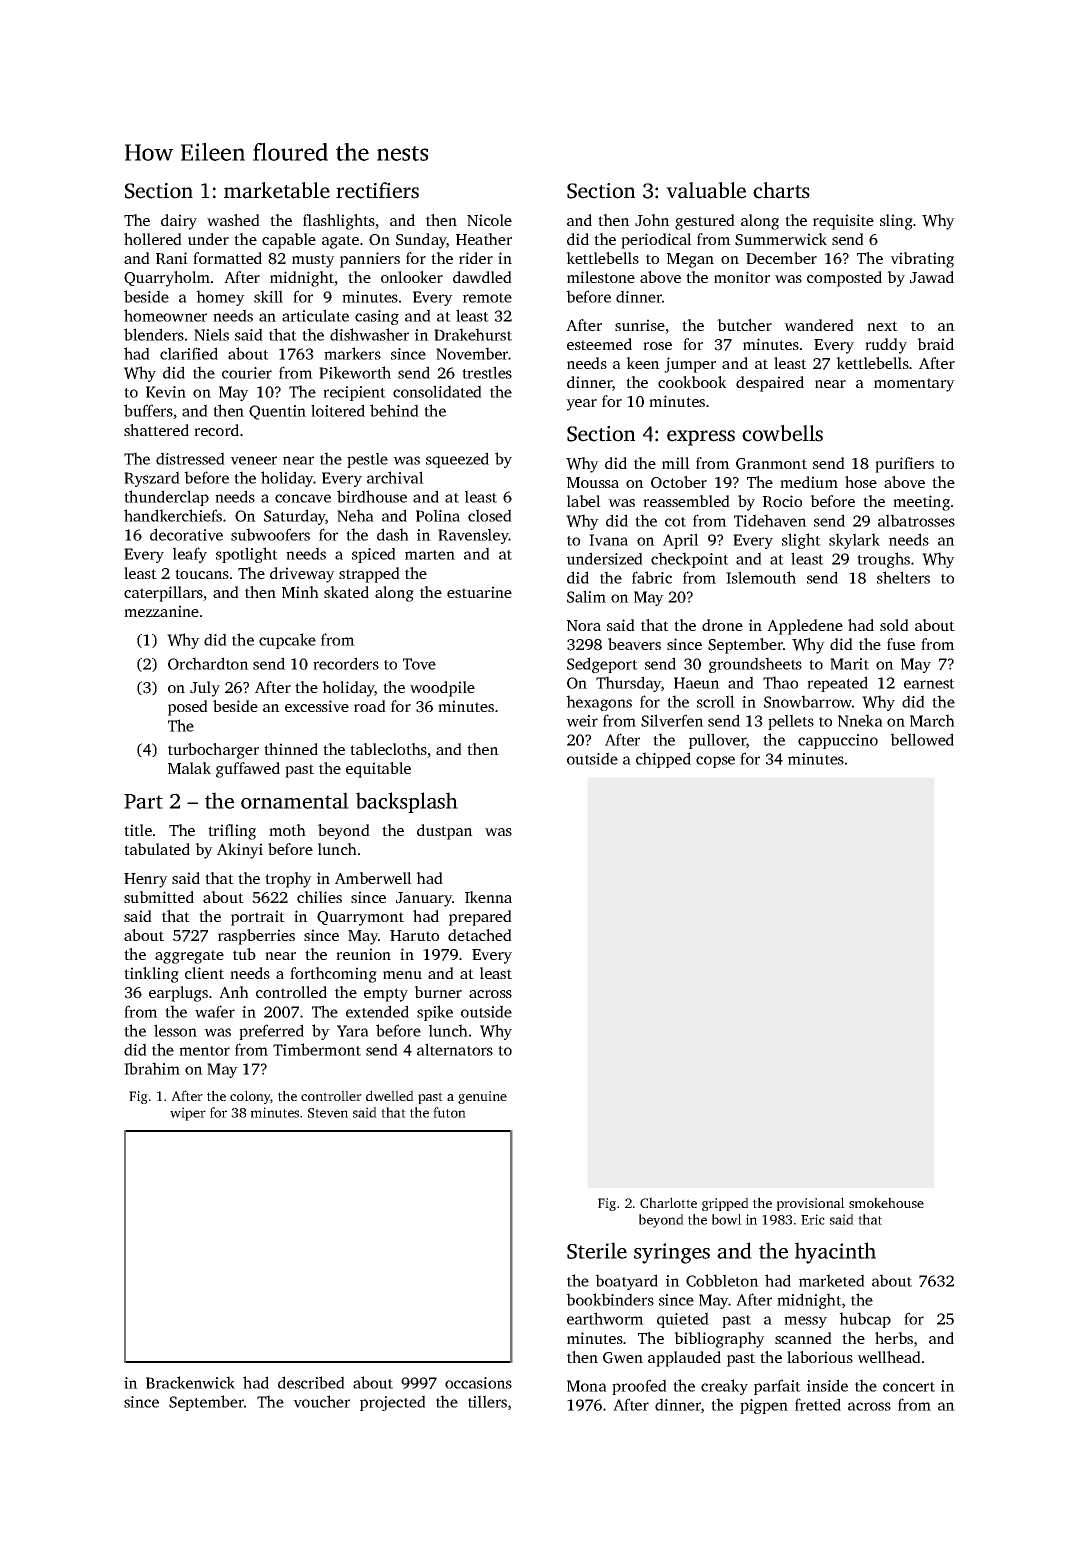  What do you see at coordinates (190, 1382) in the screenshot?
I see `Brackenwick` at bounding box center [190, 1382].
